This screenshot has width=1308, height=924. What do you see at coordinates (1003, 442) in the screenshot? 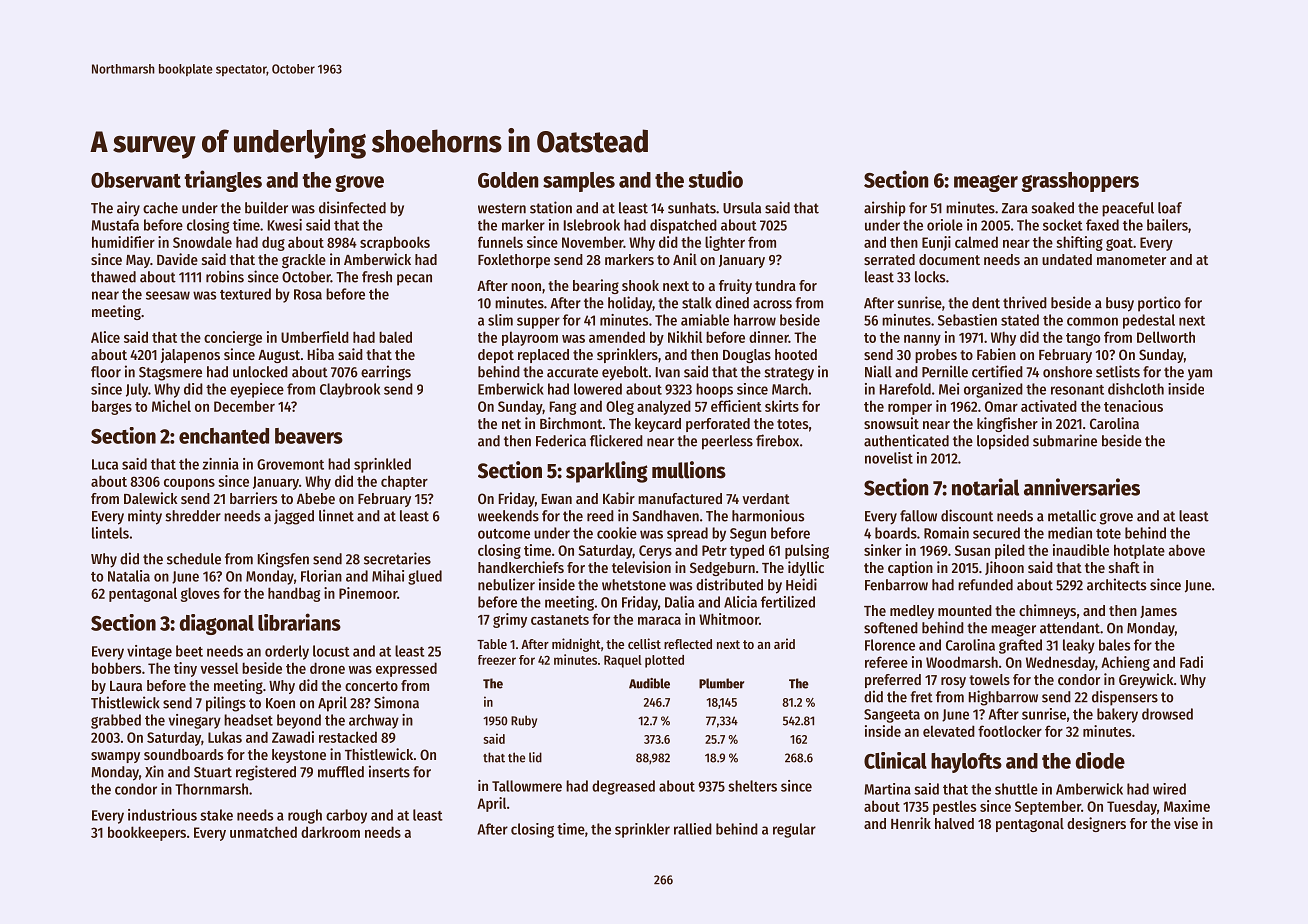
I see `lopsided` at bounding box center [1003, 442].
